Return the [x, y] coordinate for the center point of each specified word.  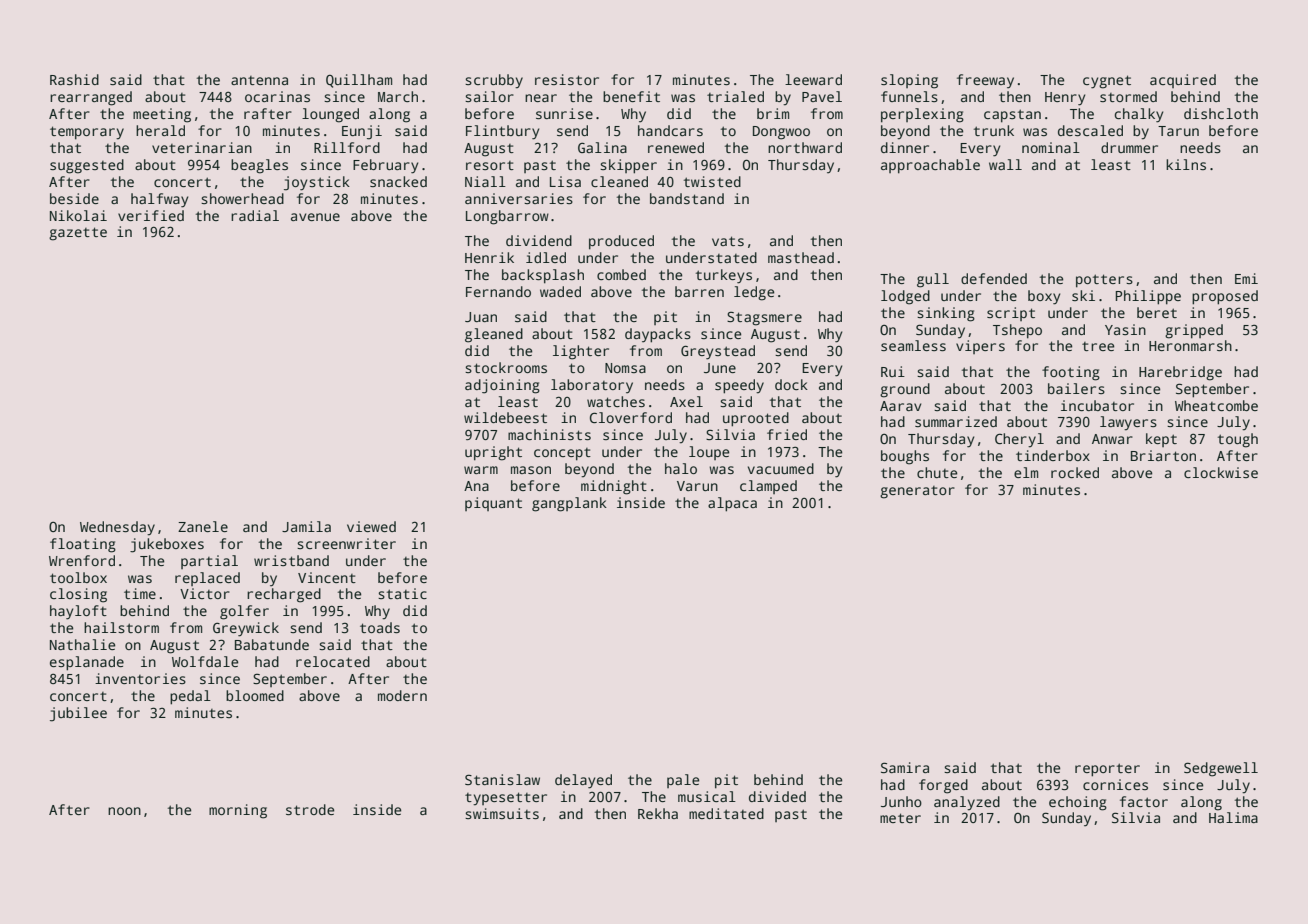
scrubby [494, 81]
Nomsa [625, 368]
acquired [1183, 81]
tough [1238, 440]
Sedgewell [1221, 769]
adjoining [502, 386]
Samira [905, 767]
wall [1005, 164]
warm [481, 470]
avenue [315, 217]
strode [310, 809]
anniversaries [519, 198]
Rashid [74, 79]
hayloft [78, 612]
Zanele [203, 526]
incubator [1097, 405]
